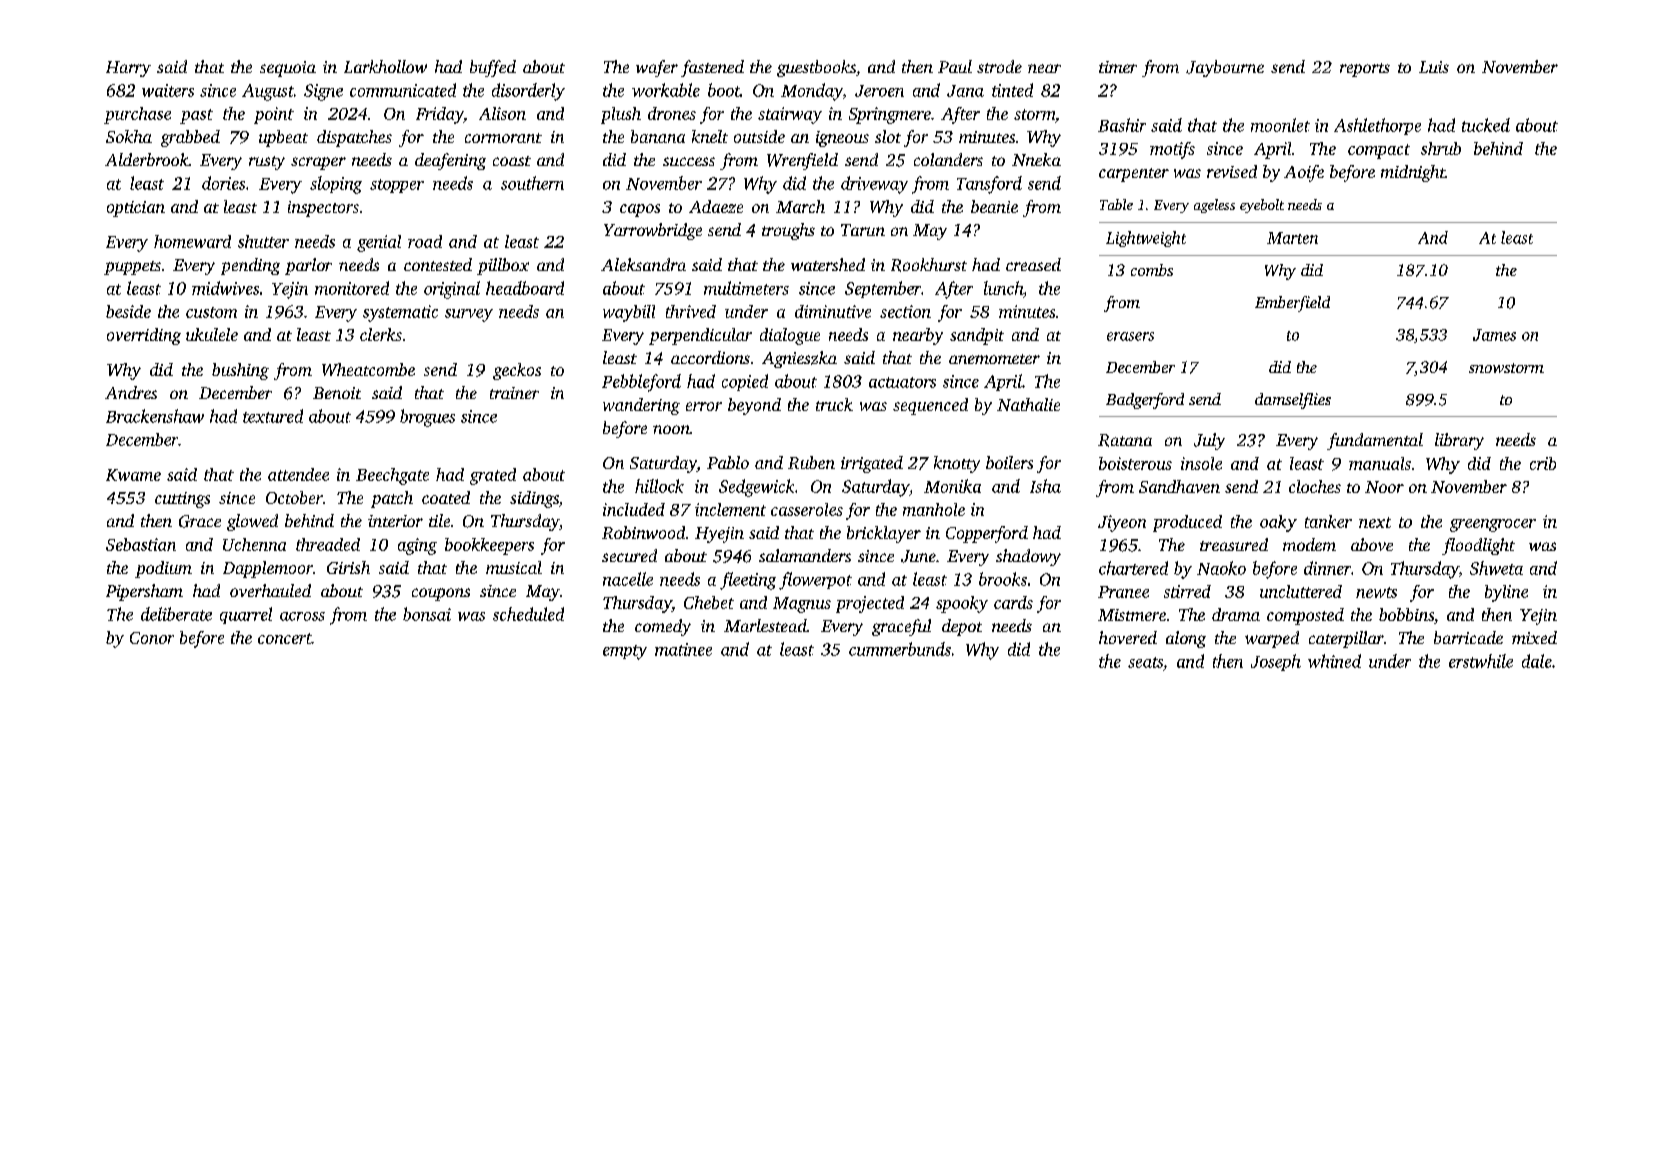  What do you see at coordinates (1365, 70) in the screenshot?
I see `reports` at bounding box center [1365, 70].
